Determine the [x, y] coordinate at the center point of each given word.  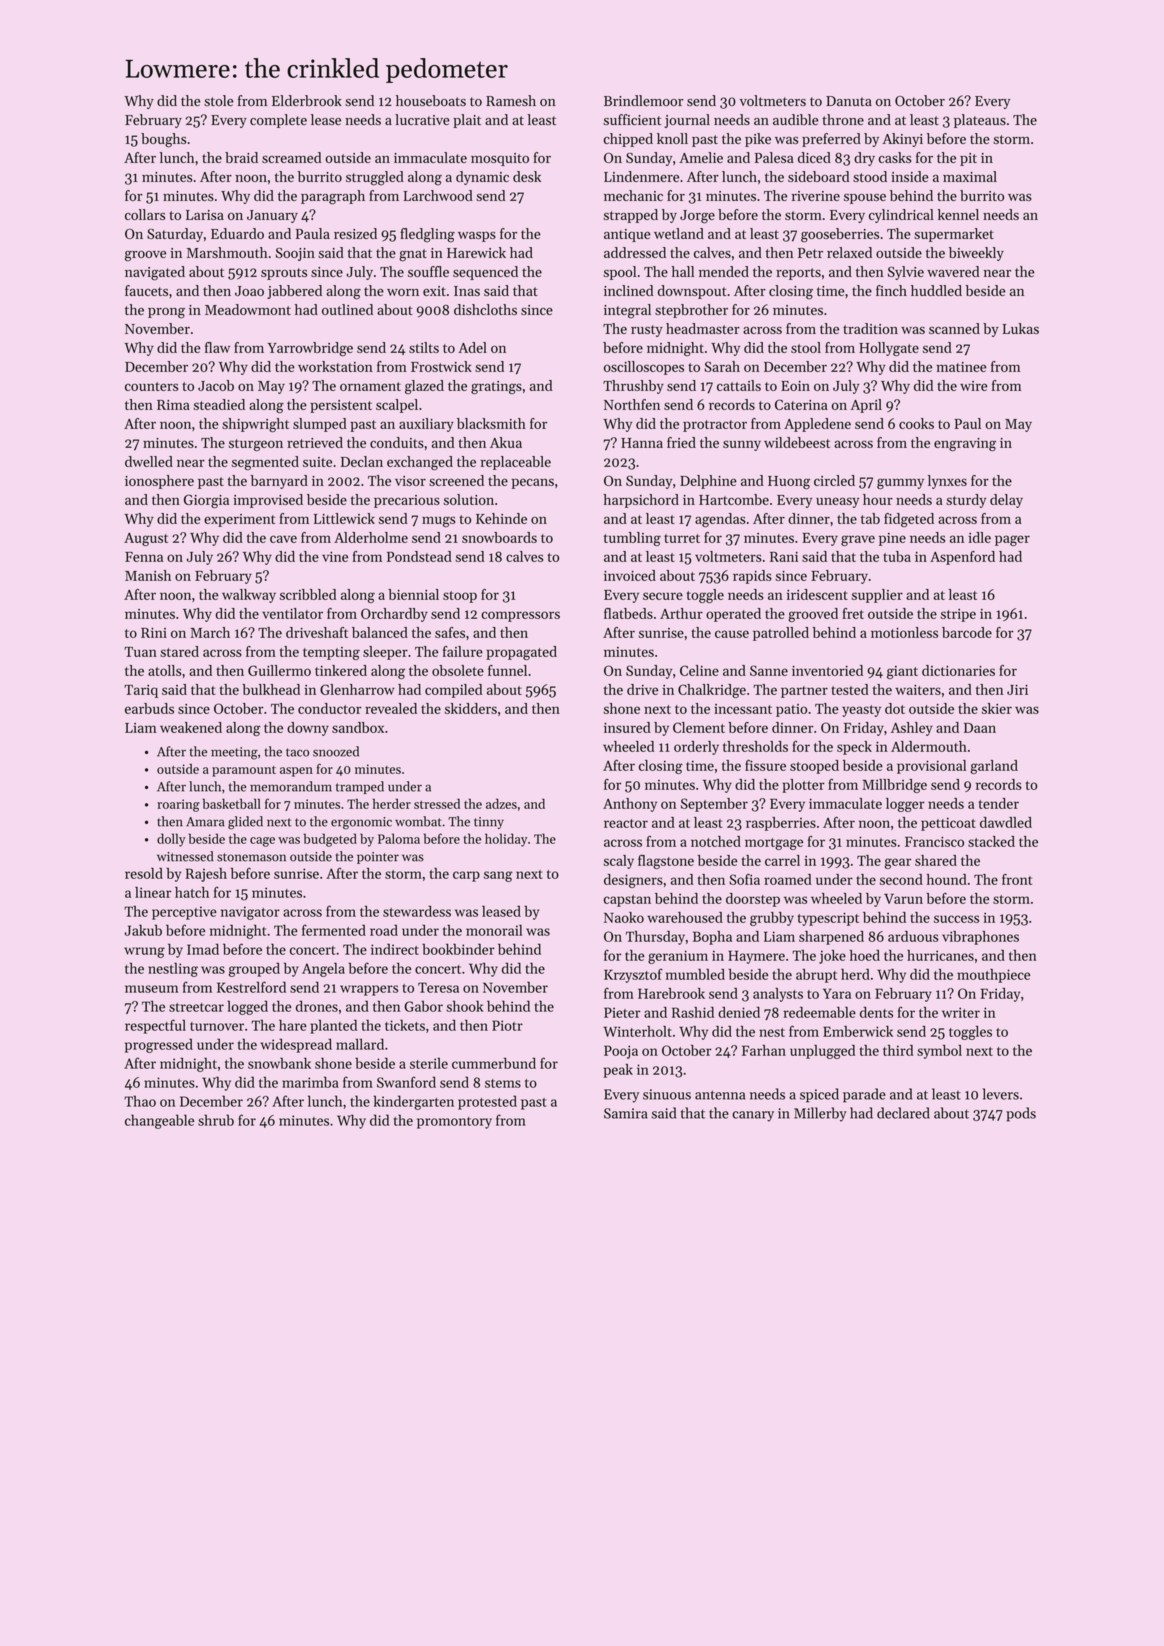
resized [355, 233]
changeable [159, 1121]
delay [1006, 501]
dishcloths [485, 309]
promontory [454, 1123]
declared [903, 1113]
